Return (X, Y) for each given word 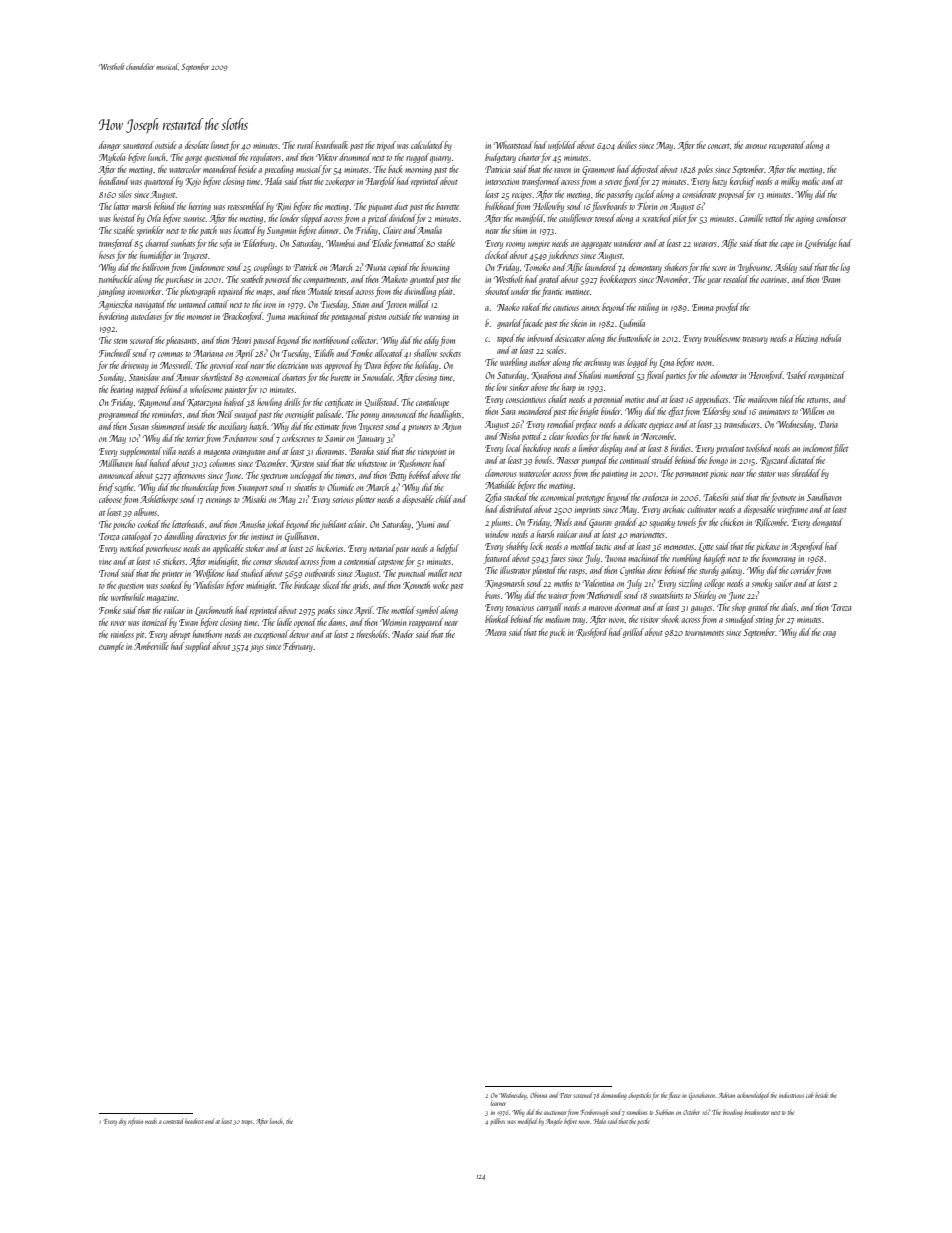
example (111, 647)
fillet (841, 449)
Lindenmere (207, 268)
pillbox (497, 1121)
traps (247, 1122)
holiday (426, 366)
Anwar (187, 377)
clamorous (501, 473)
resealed (736, 279)
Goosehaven (702, 1096)
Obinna (538, 1095)
